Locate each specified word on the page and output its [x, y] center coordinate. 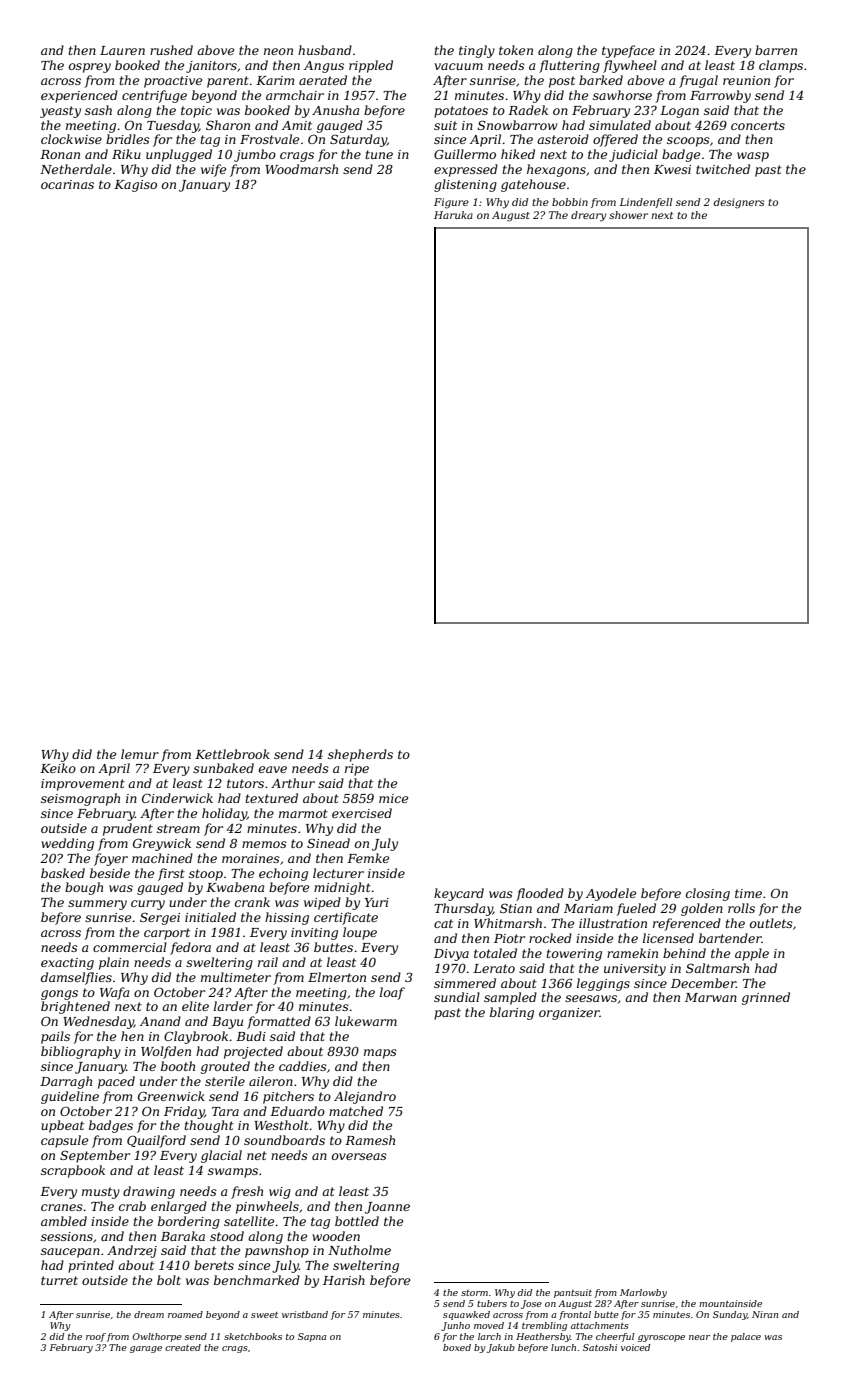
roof [96, 1337]
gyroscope [661, 1338]
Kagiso [135, 186]
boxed [457, 1347]
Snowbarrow [518, 125]
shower [628, 215]
